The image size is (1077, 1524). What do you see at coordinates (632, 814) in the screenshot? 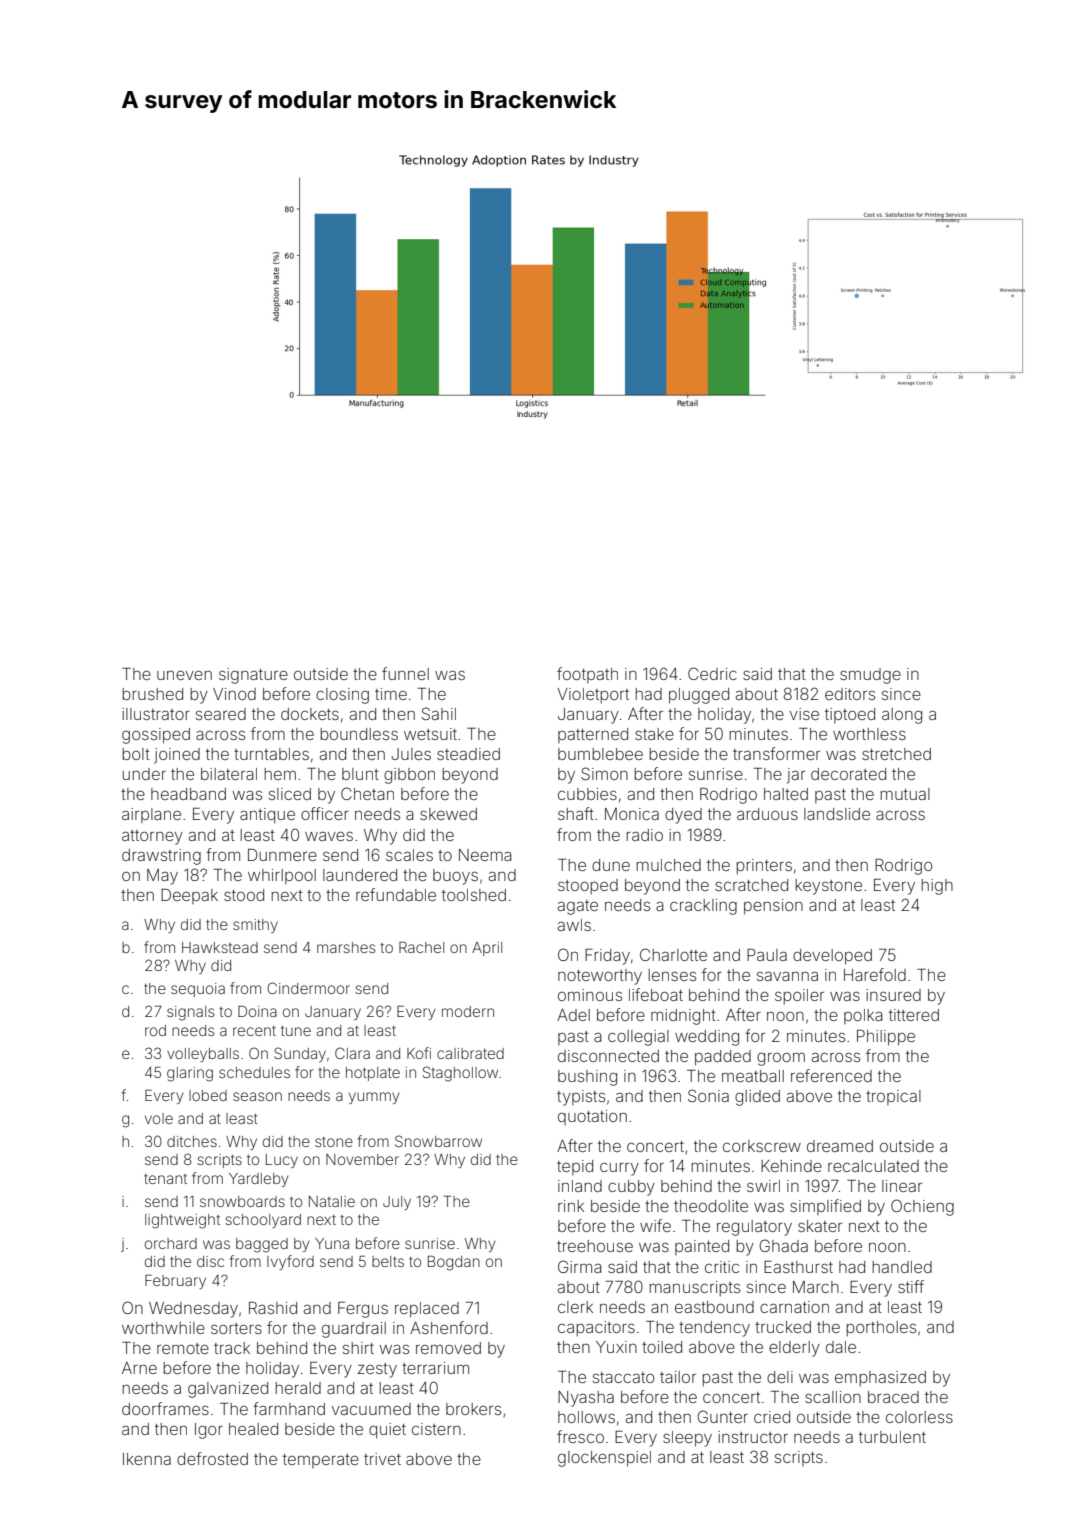
I see `Monica` at bounding box center [632, 814].
